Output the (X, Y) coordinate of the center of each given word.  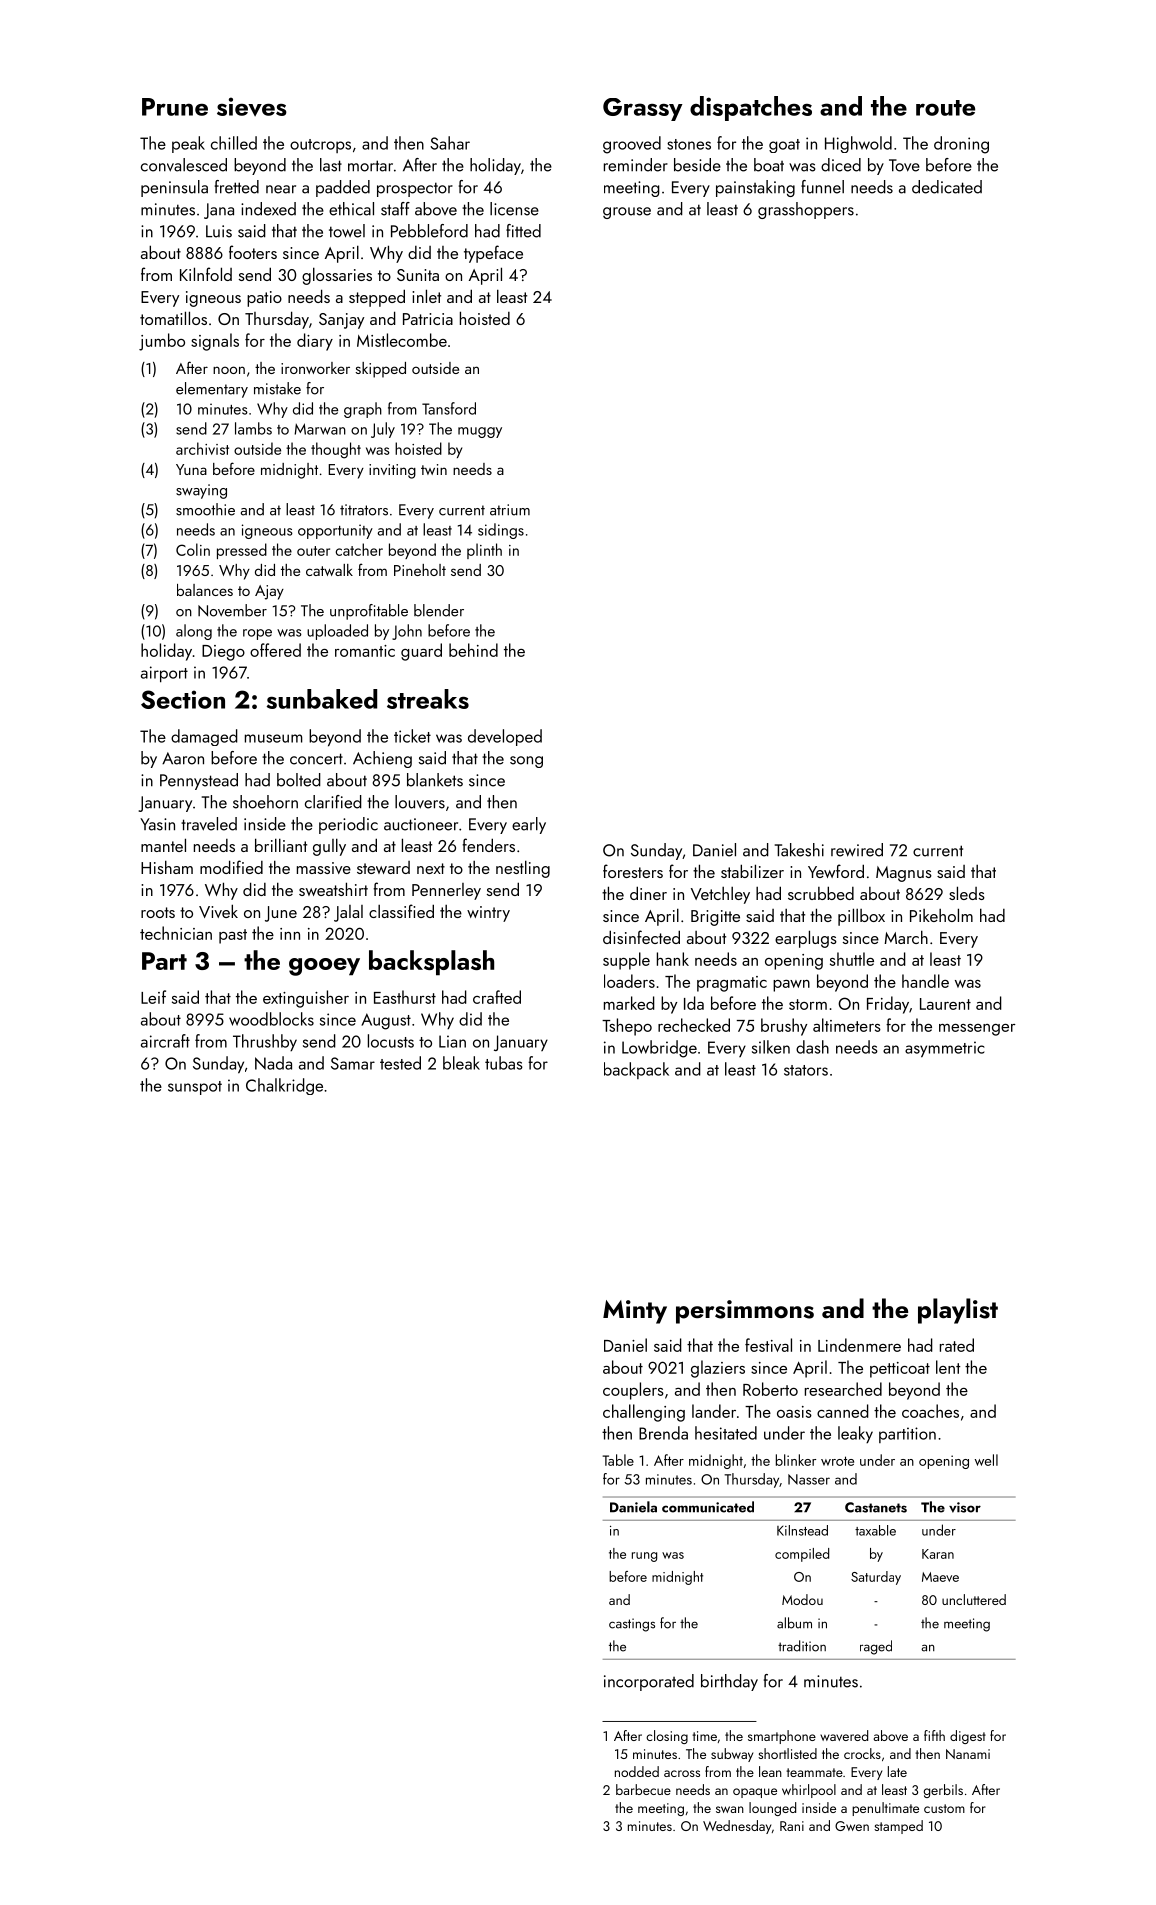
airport (164, 674)
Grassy (643, 109)
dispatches (751, 108)
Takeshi (799, 850)
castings (632, 1625)
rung (644, 1557)
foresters (633, 871)
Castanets (876, 1507)
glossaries (337, 276)
